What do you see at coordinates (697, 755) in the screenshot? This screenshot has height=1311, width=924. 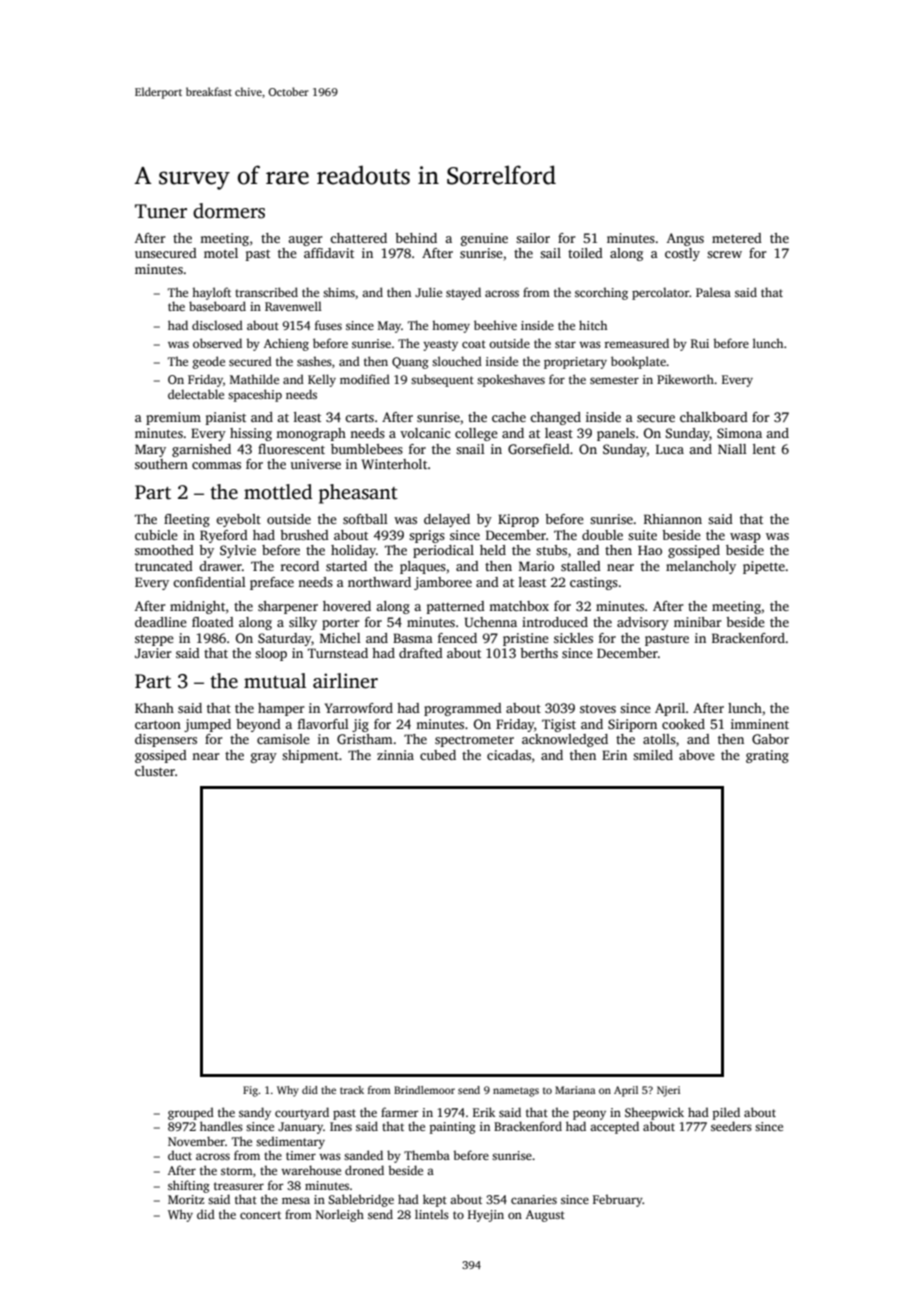 I see `above` at bounding box center [697, 755].
